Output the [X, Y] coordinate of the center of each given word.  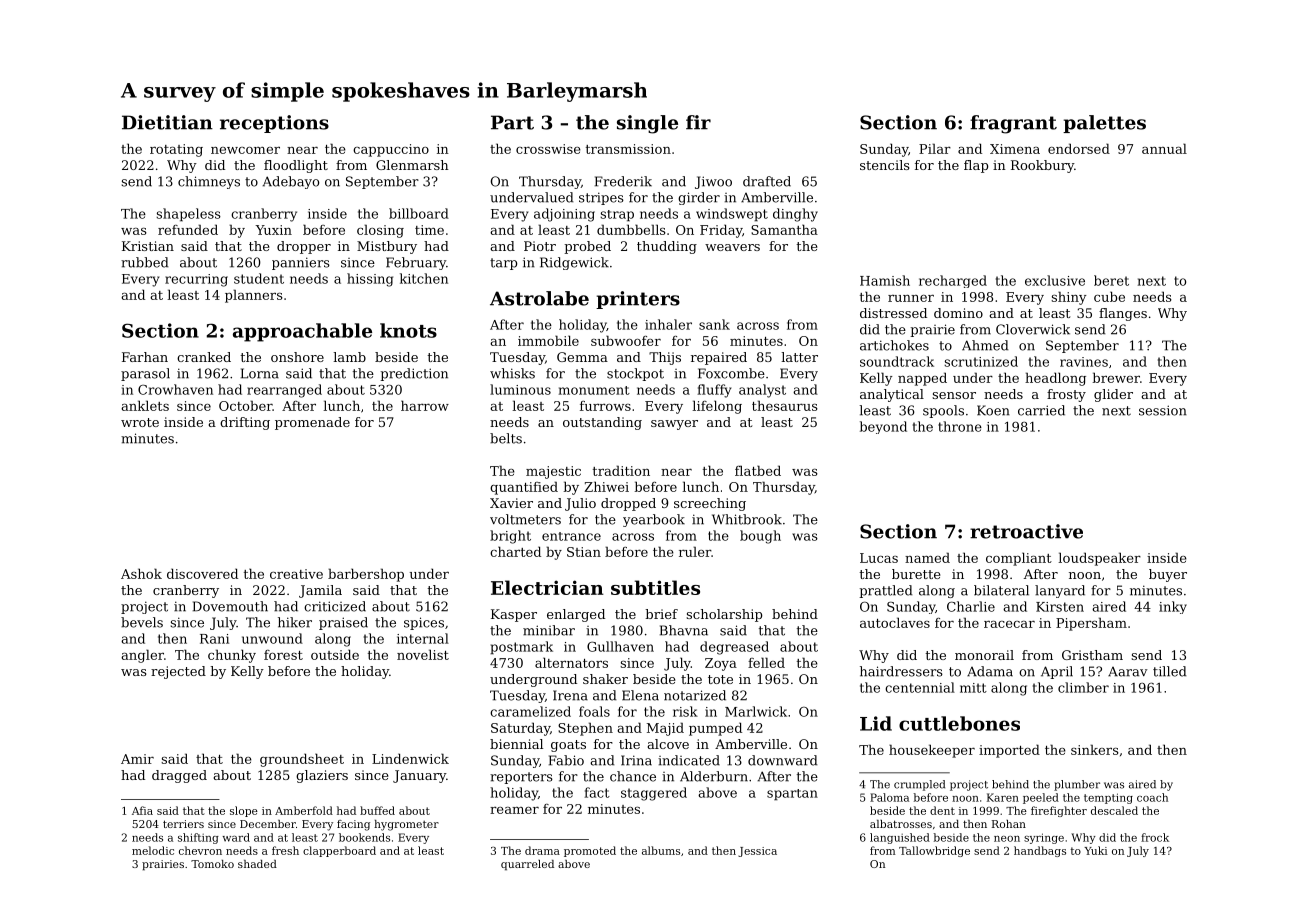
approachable [302, 332]
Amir [137, 759]
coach [1152, 797]
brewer [1116, 377]
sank [714, 324]
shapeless [188, 215]
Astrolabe [539, 298]
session [1163, 410]
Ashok [141, 573]
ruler [695, 551]
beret [1111, 280]
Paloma [889, 797]
